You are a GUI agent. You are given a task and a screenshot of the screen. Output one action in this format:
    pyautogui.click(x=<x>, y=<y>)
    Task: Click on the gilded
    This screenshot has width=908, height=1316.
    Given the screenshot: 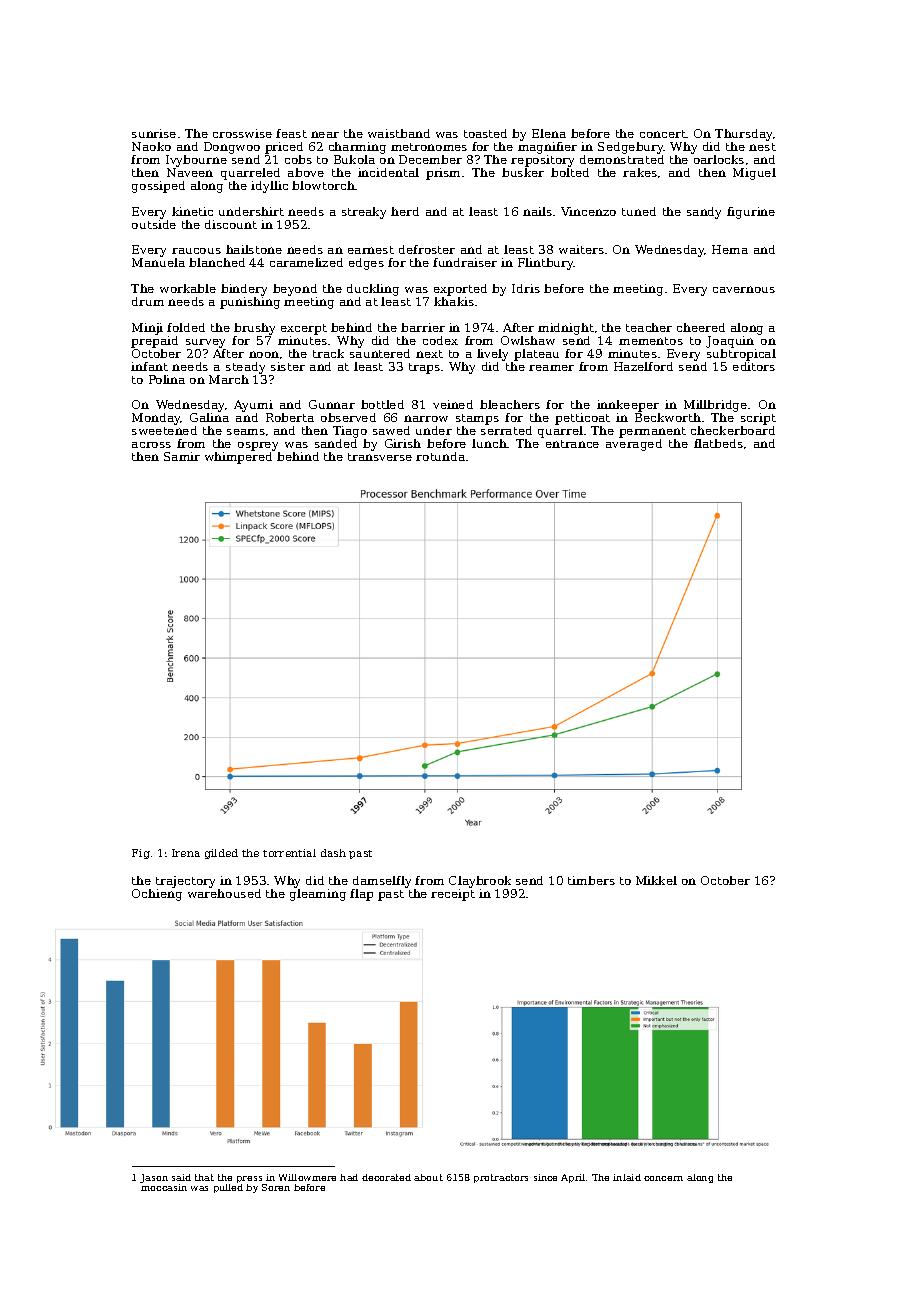 What is the action you would take?
    pyautogui.click(x=221, y=854)
